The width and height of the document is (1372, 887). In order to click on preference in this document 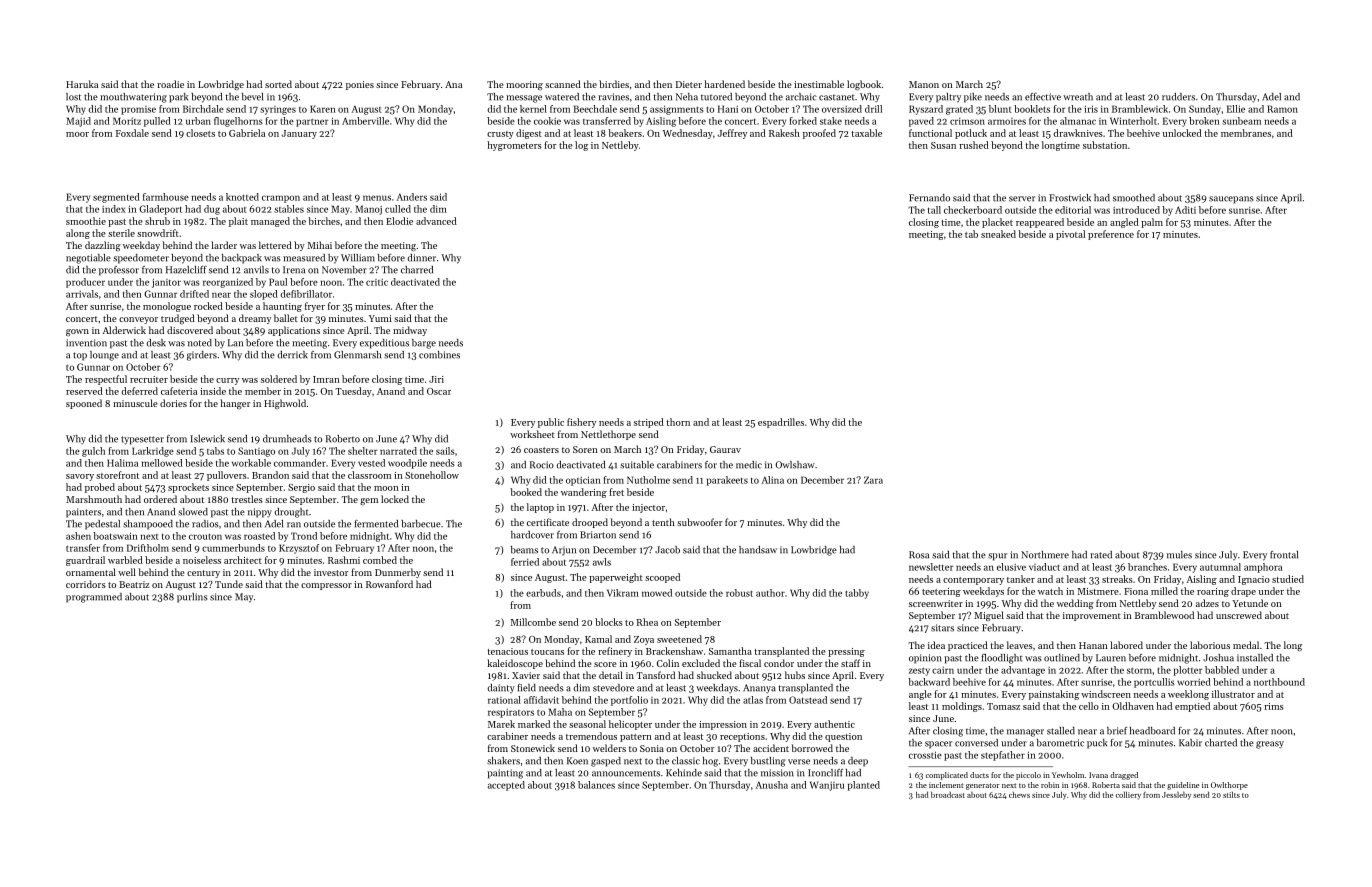, I will do `click(1111, 235)`.
